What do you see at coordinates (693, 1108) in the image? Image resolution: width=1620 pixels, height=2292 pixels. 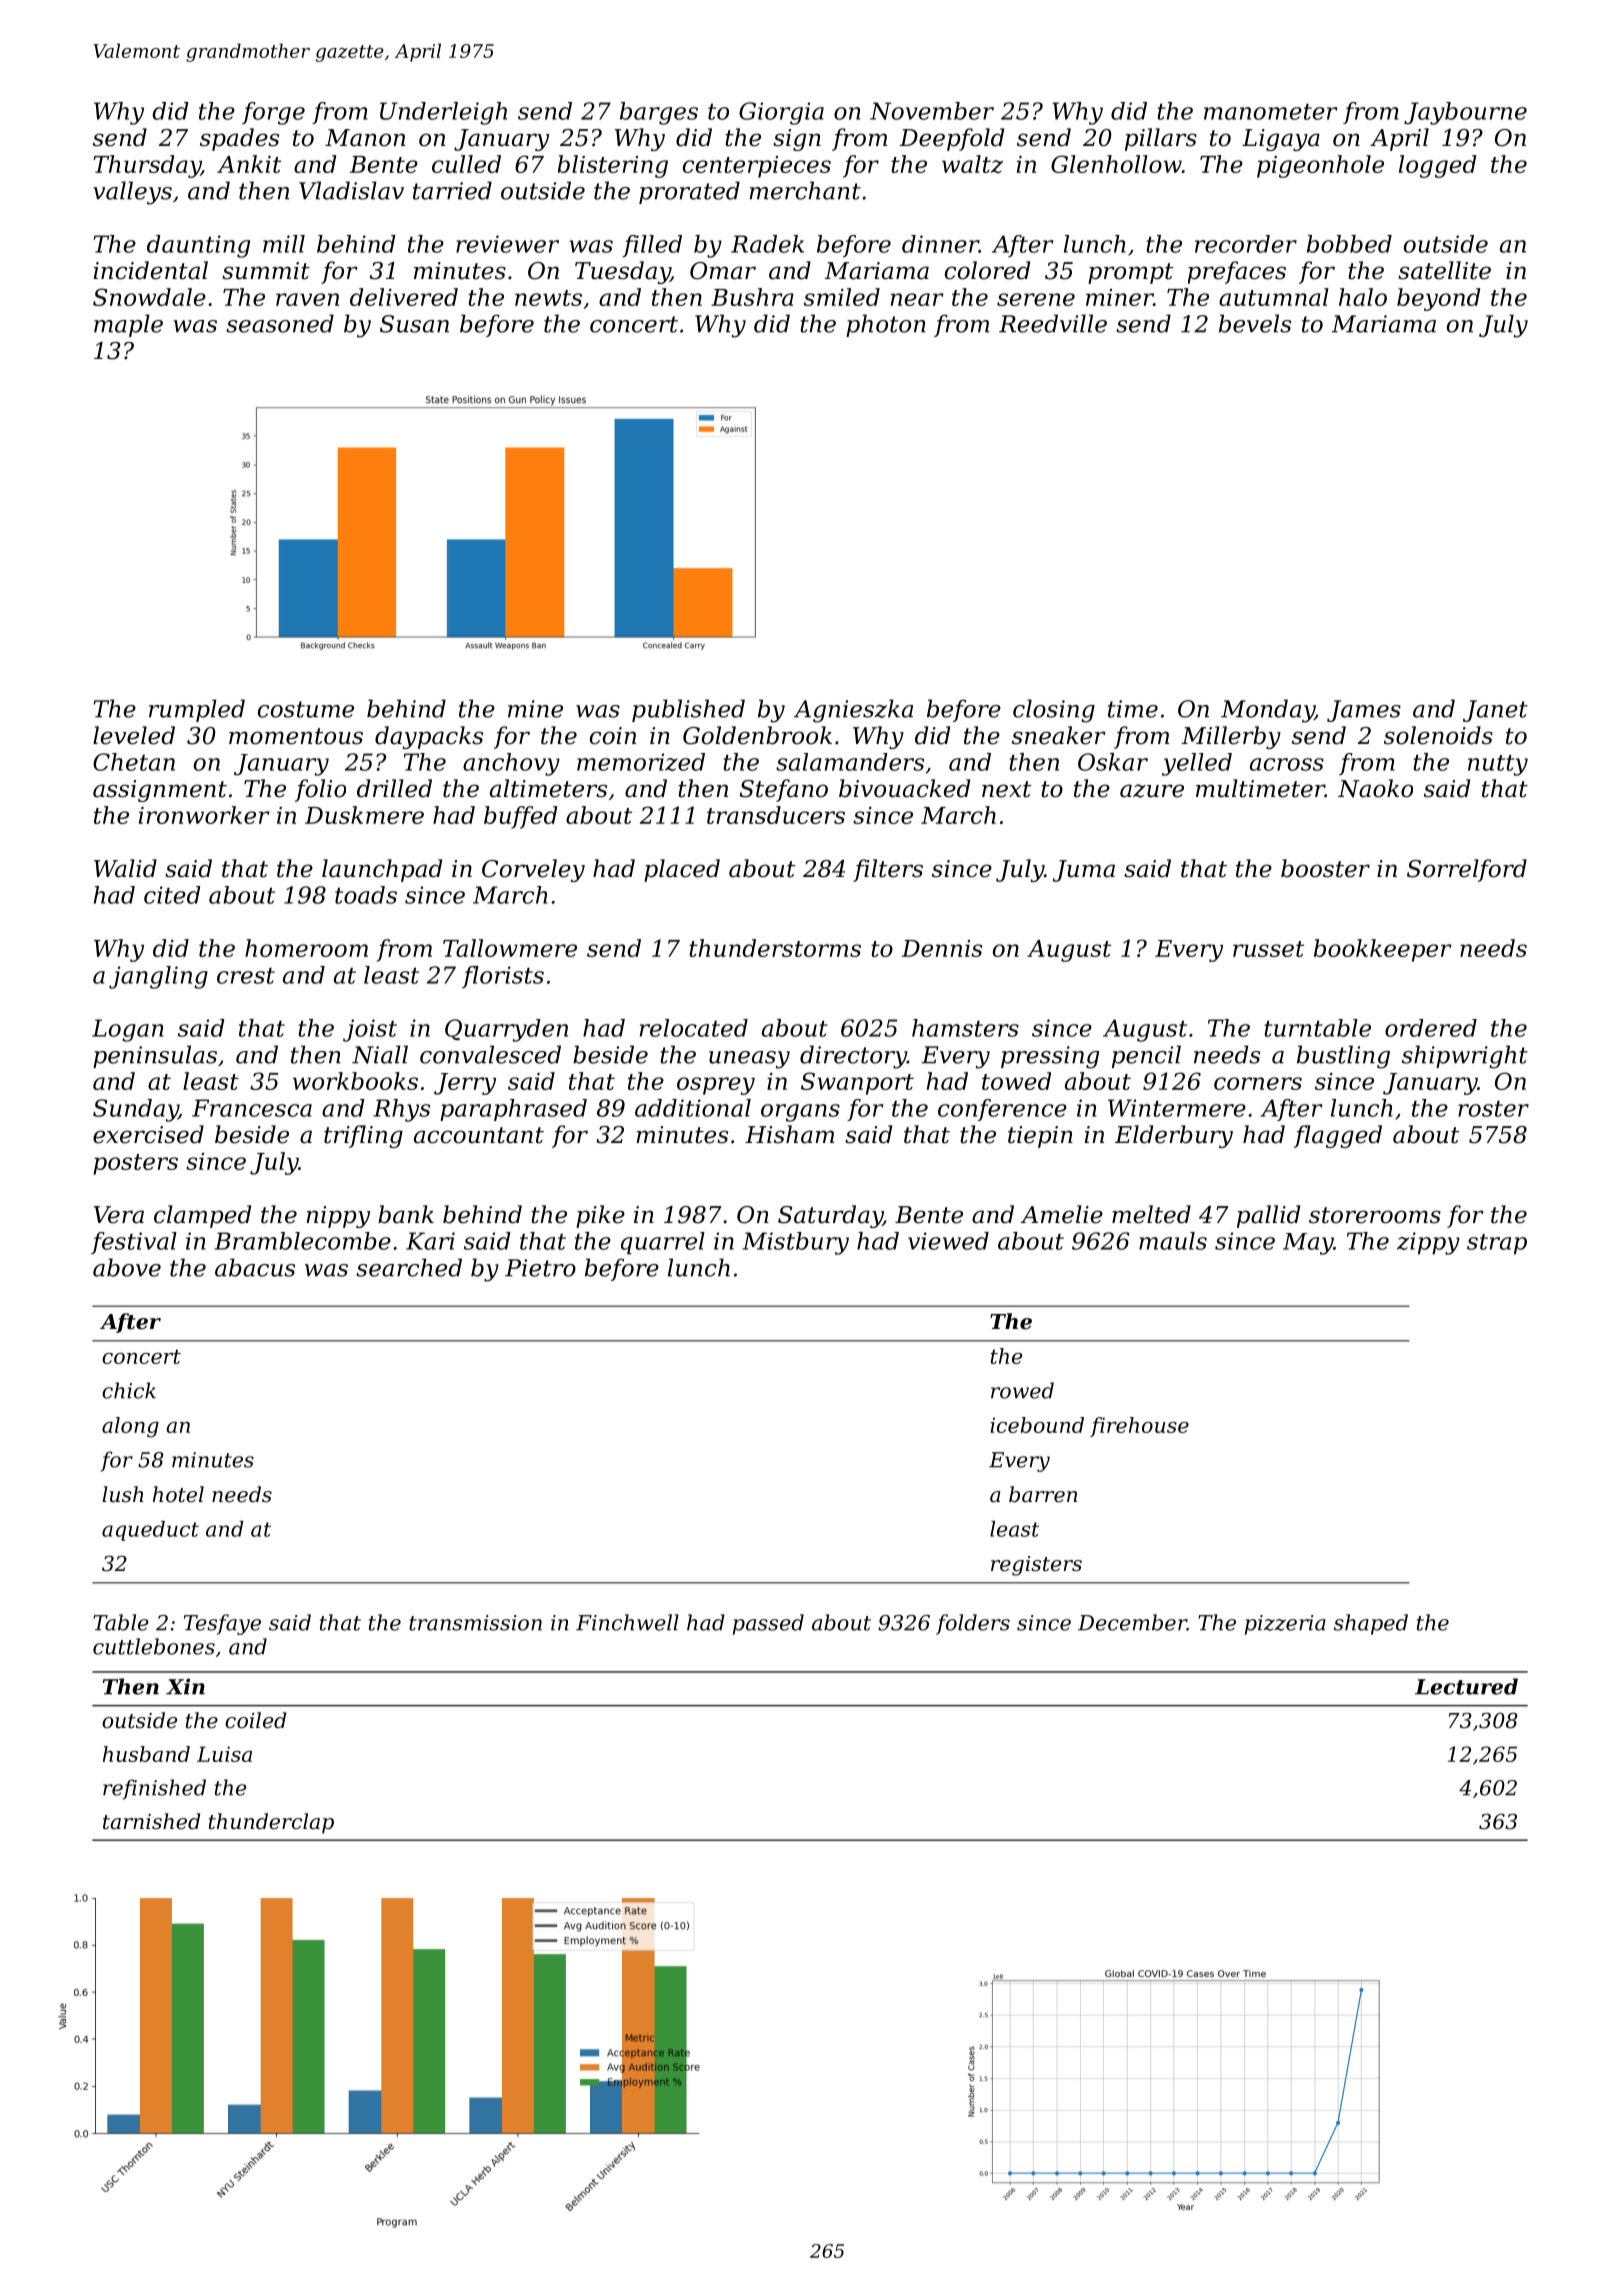 I see `additional` at bounding box center [693, 1108].
